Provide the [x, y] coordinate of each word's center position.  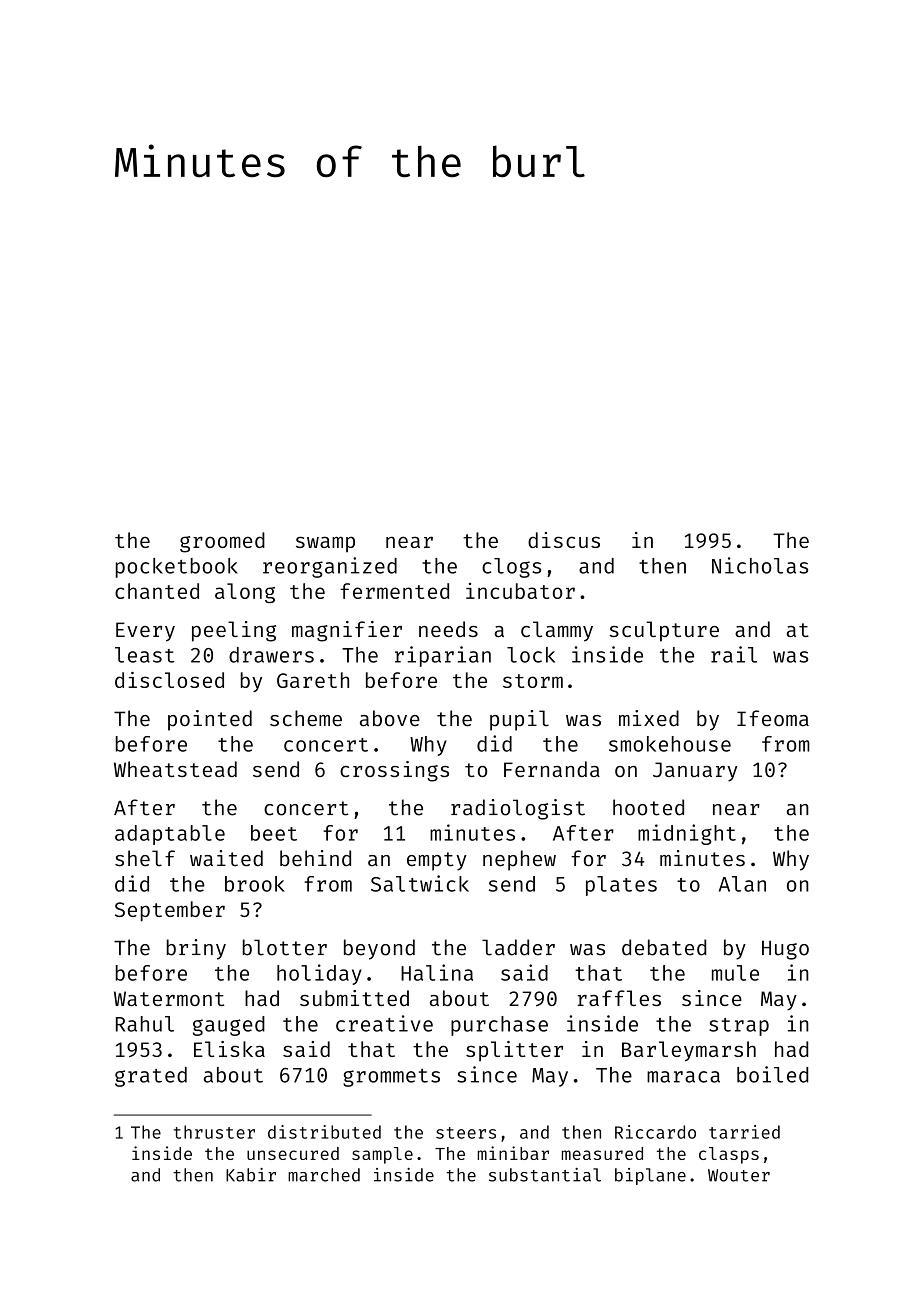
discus [564, 540]
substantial [545, 1175]
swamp [325, 544]
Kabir [251, 1175]
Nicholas [760, 565]
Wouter [739, 1175]
